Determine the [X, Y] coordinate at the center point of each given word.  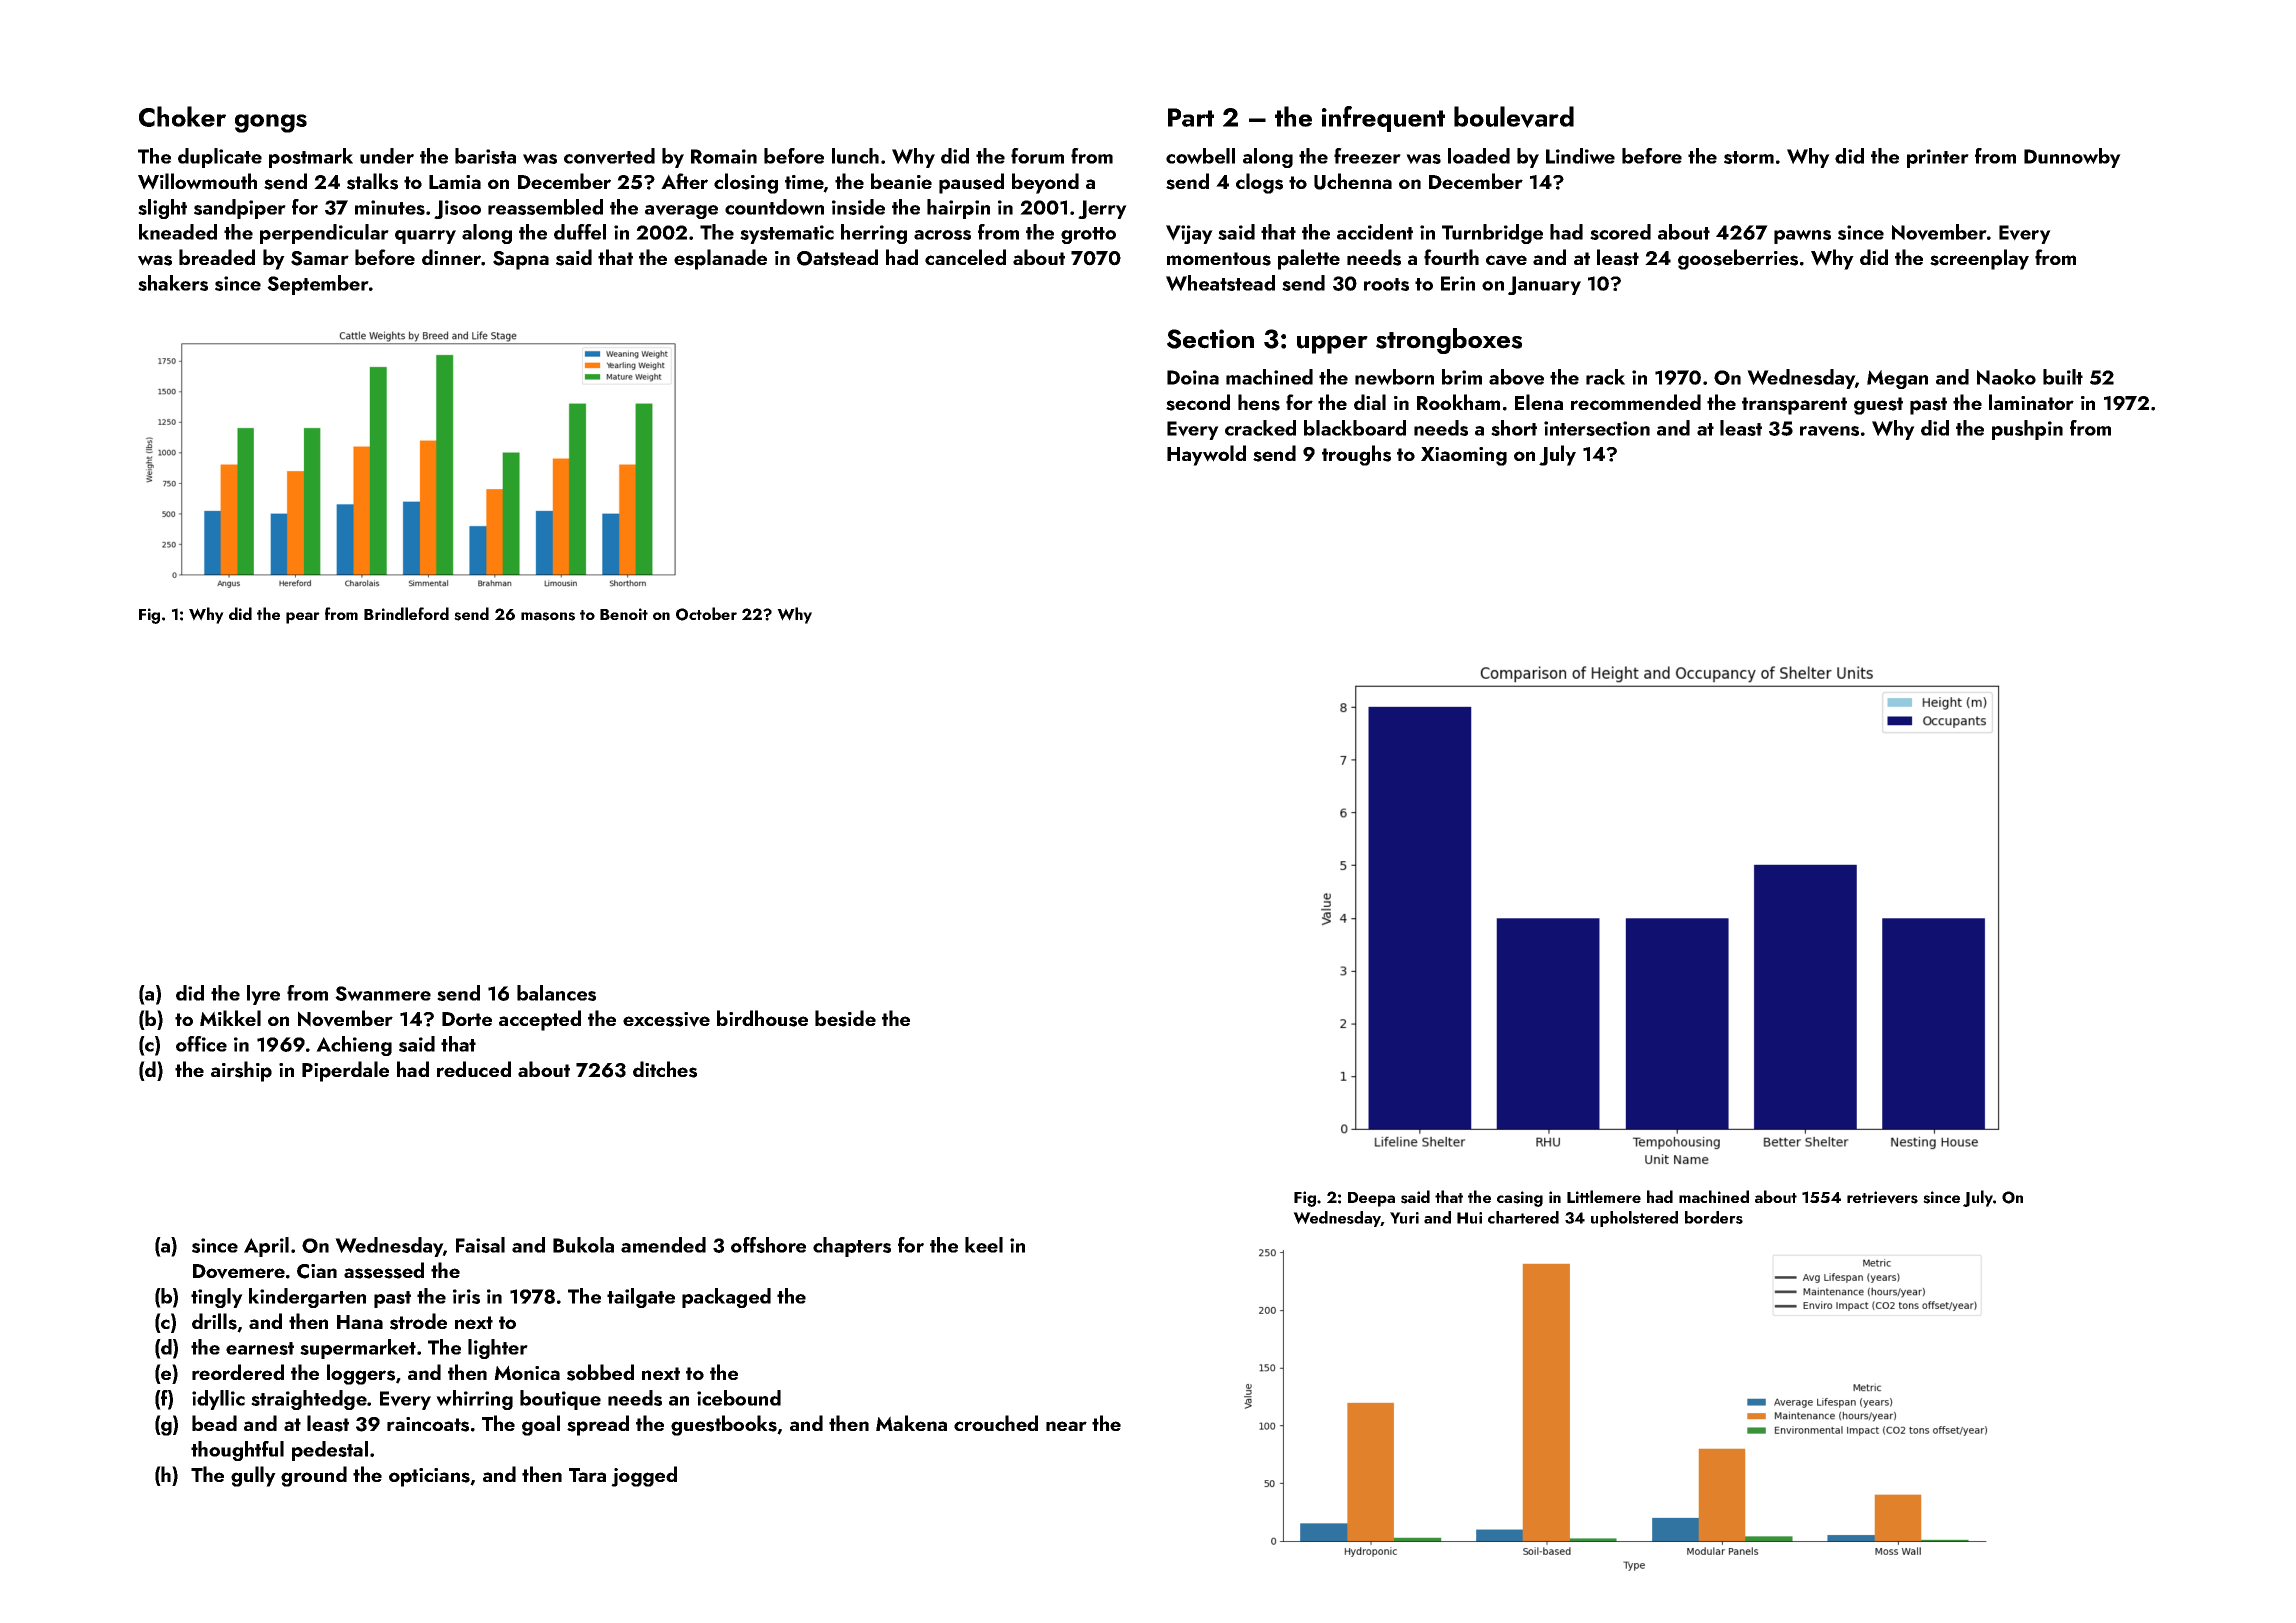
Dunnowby [2072, 158]
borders [1714, 1217]
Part [1191, 117]
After [684, 181]
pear [303, 618]
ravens [1829, 431]
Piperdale [345, 1071]
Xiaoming [1464, 456]
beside [845, 1018]
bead [214, 1423]
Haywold [1206, 455]
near [1066, 1426]
